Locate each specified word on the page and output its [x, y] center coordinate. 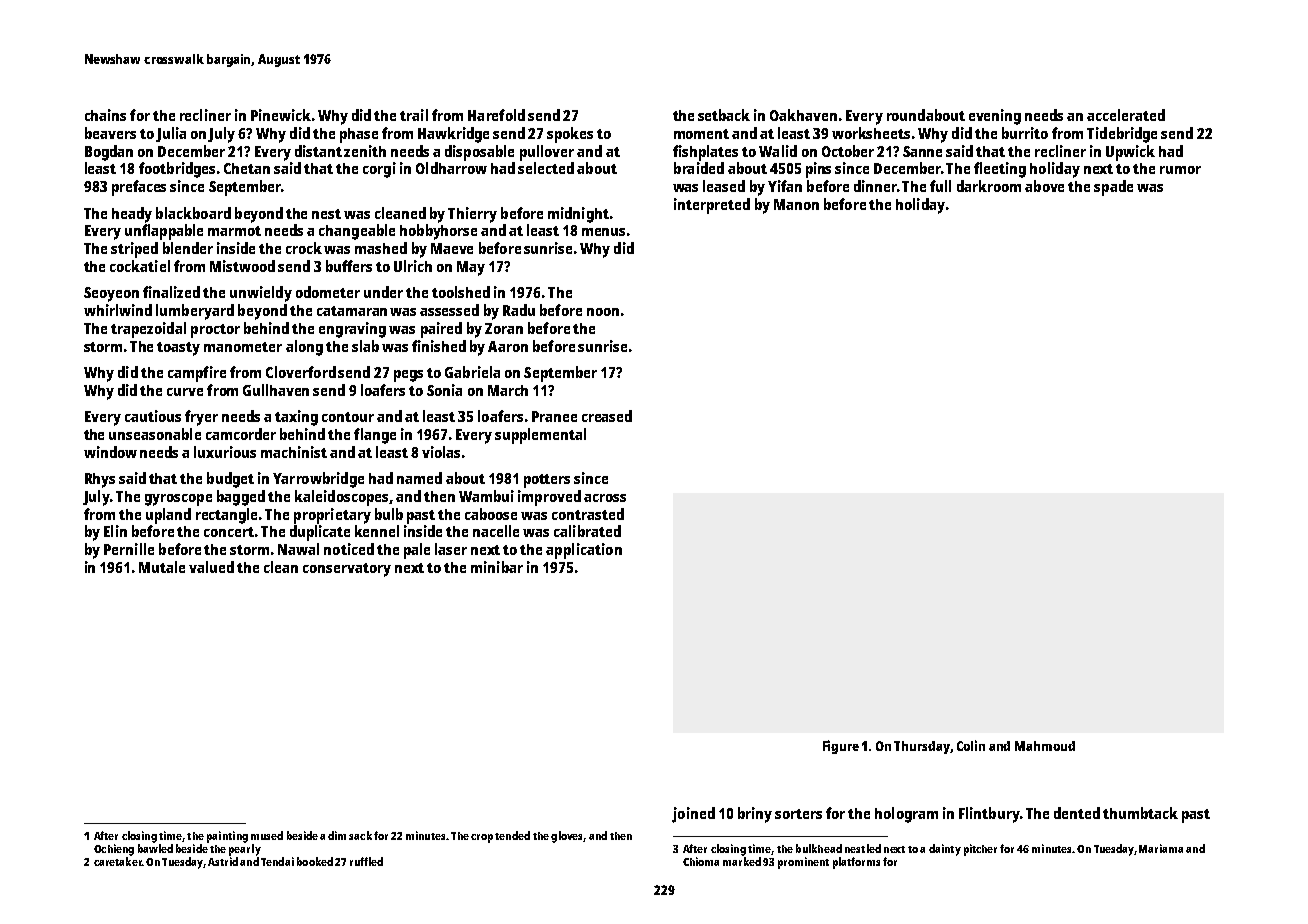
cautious [153, 416]
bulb [389, 514]
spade [1113, 188]
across [605, 498]
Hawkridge [453, 135]
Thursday [922, 747]
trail [414, 115]
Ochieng [114, 850]
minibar [497, 567]
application [584, 551]
